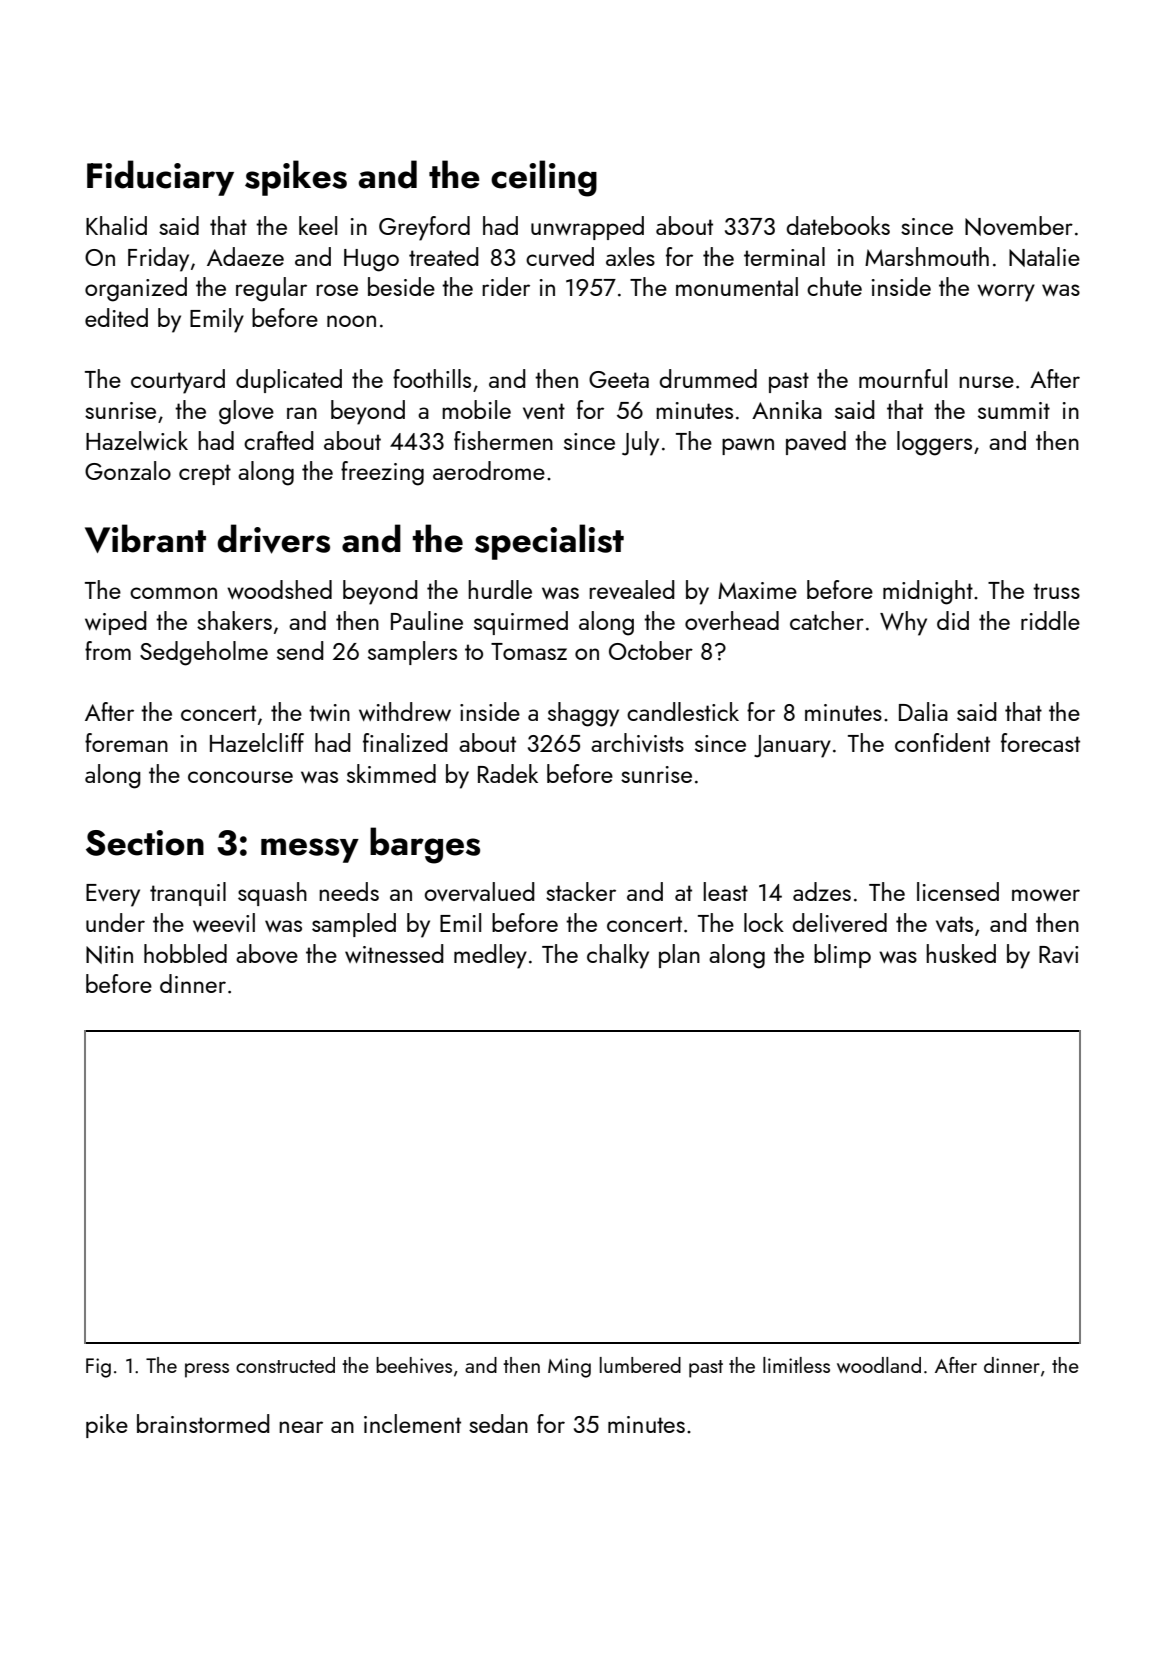 The height and width of the page is (1654, 1165). What do you see at coordinates (490, 956) in the page?
I see `medley` at bounding box center [490, 956].
